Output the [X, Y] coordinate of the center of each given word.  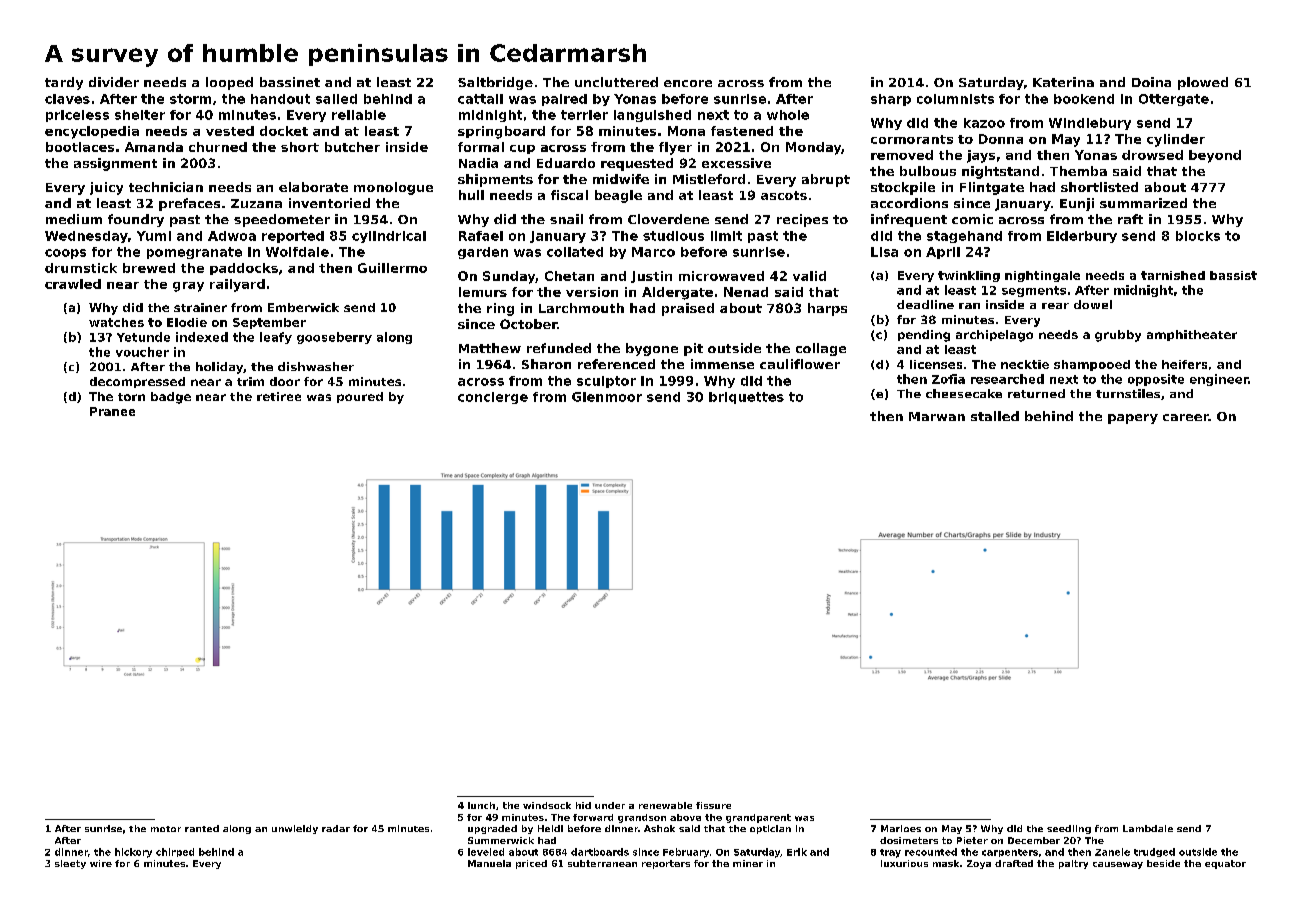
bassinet [290, 82]
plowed [1203, 83]
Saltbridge [495, 83]
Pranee [112, 411]
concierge [493, 398]
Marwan [937, 416]
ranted [202, 828]
